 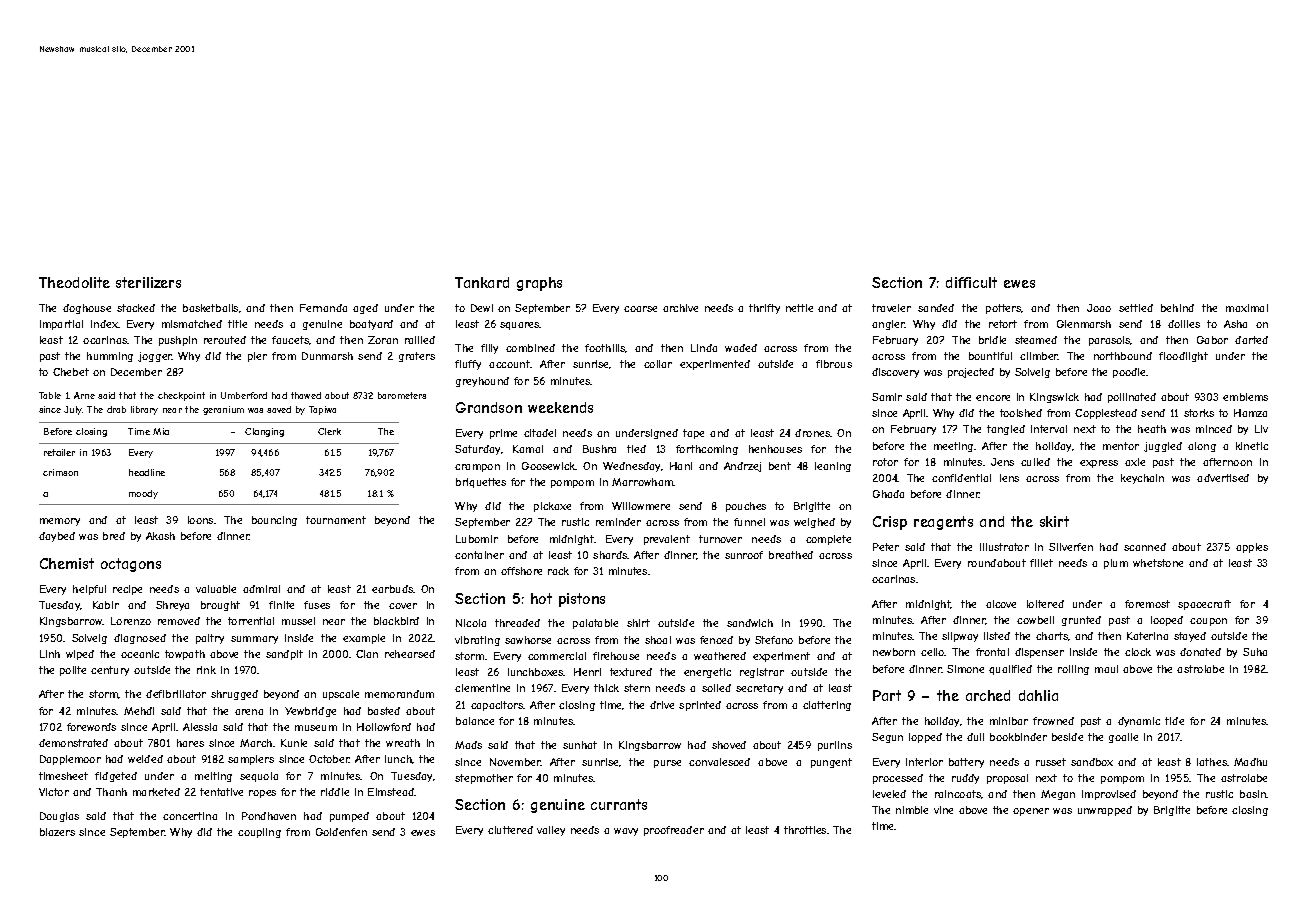 I want to click on throttles, so click(x=805, y=830).
